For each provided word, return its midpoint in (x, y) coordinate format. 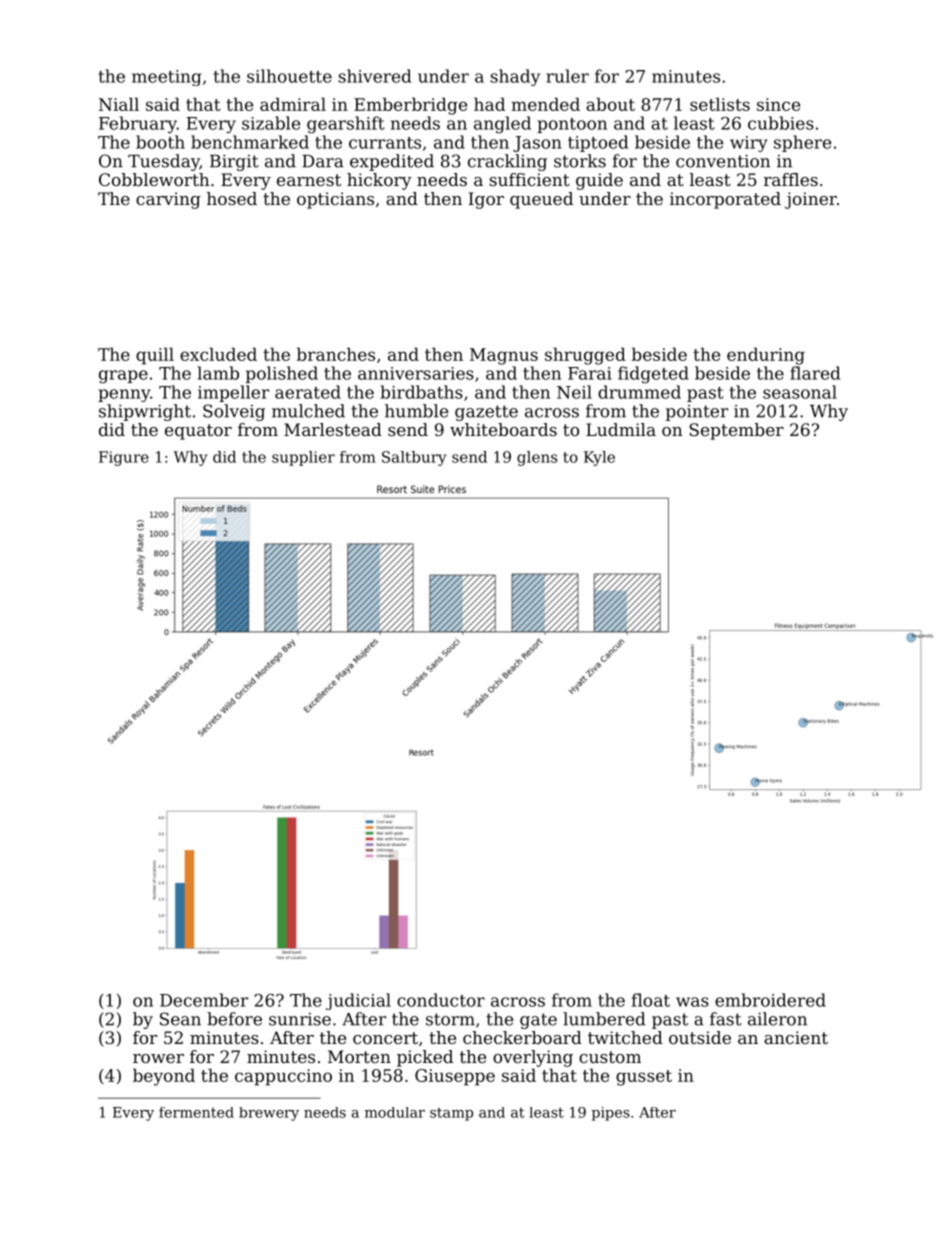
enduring (766, 356)
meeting (166, 78)
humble (416, 411)
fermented (196, 1112)
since (778, 104)
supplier (303, 458)
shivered (374, 76)
